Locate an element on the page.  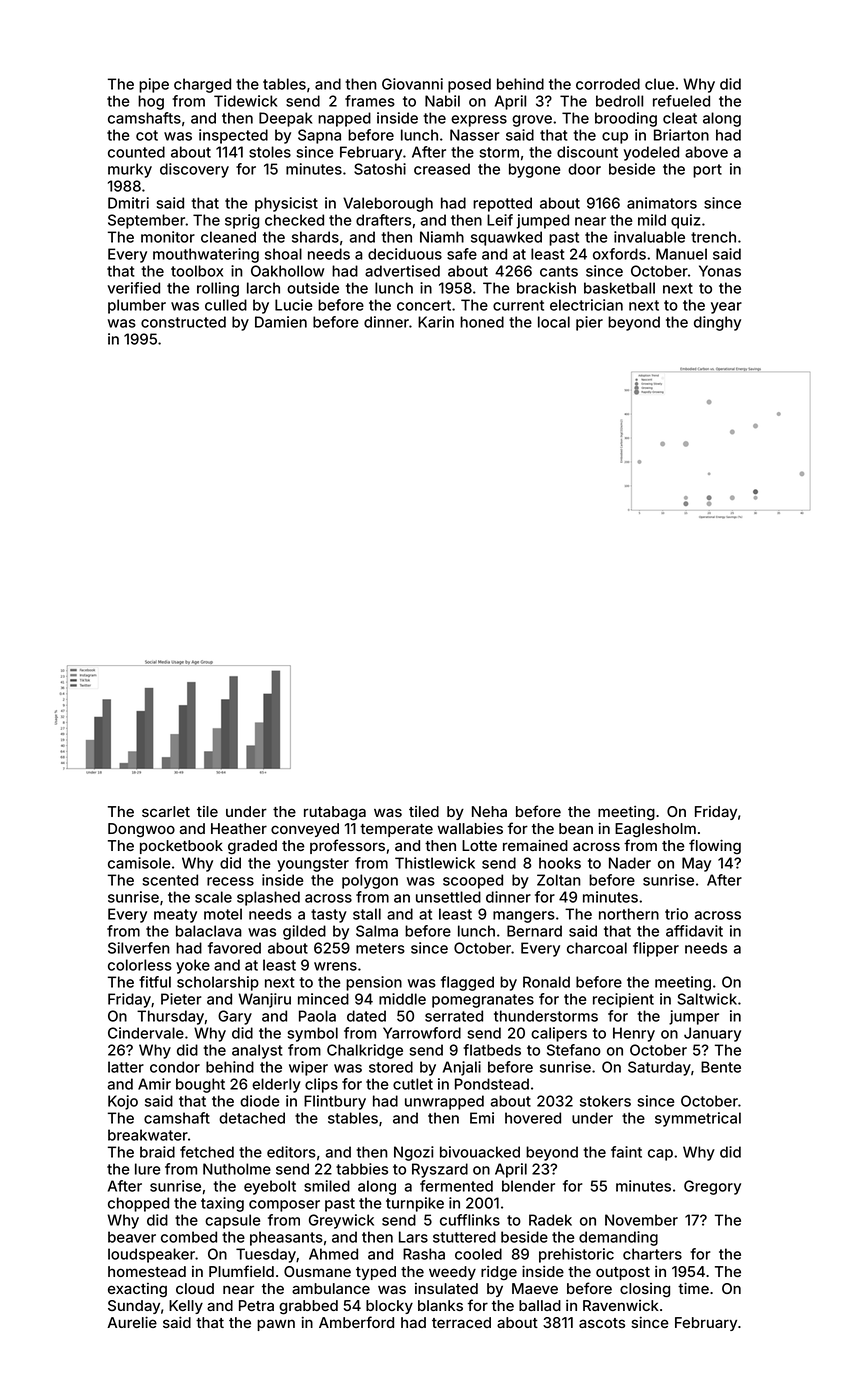
dinghy is located at coordinates (717, 323).
